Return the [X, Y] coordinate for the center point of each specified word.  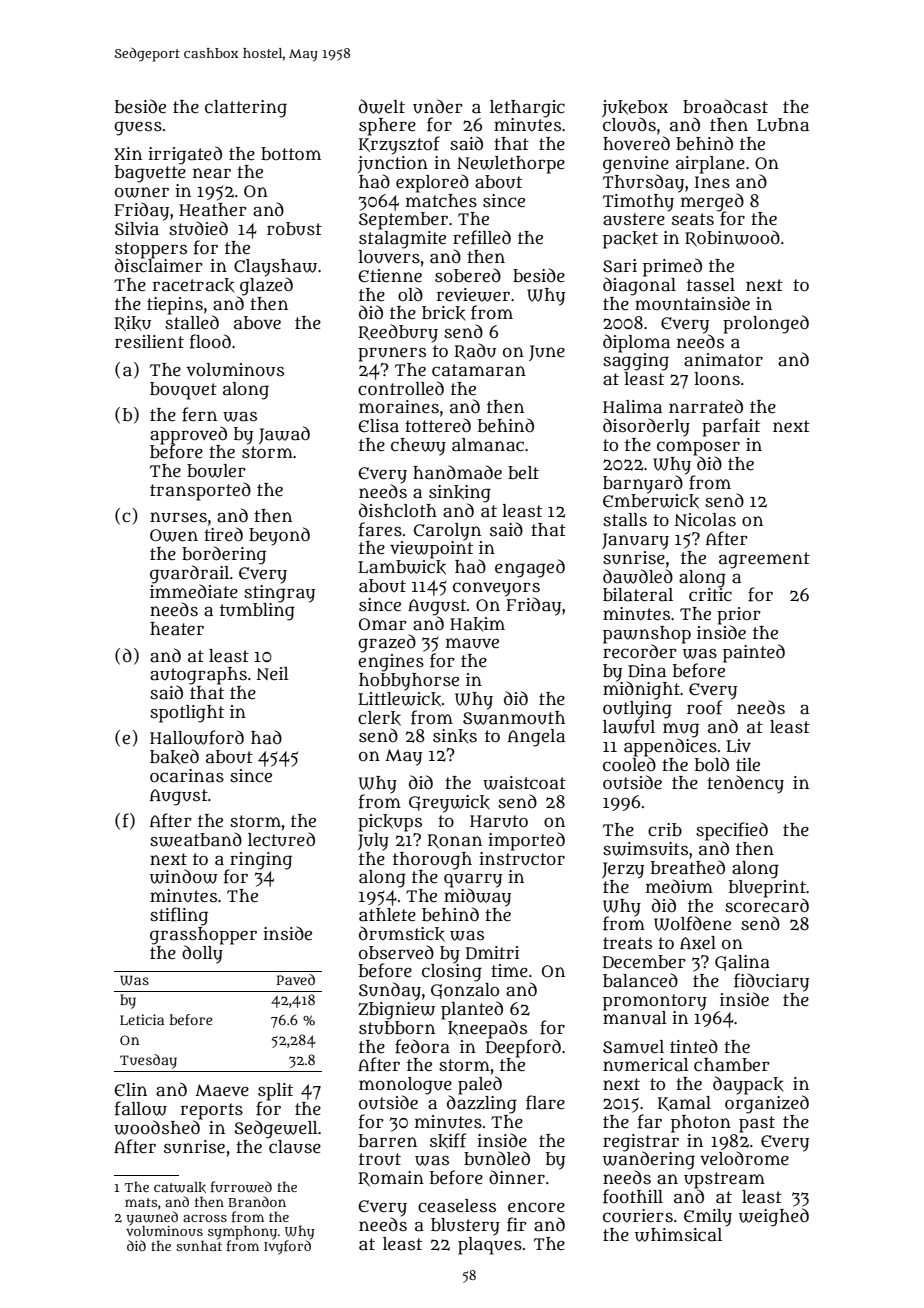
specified [732, 831]
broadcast [725, 106]
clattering [246, 109]
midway [477, 897]
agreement [764, 560]
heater [177, 629]
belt [523, 472]
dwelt [382, 106]
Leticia [142, 1019]
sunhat [199, 1245]
